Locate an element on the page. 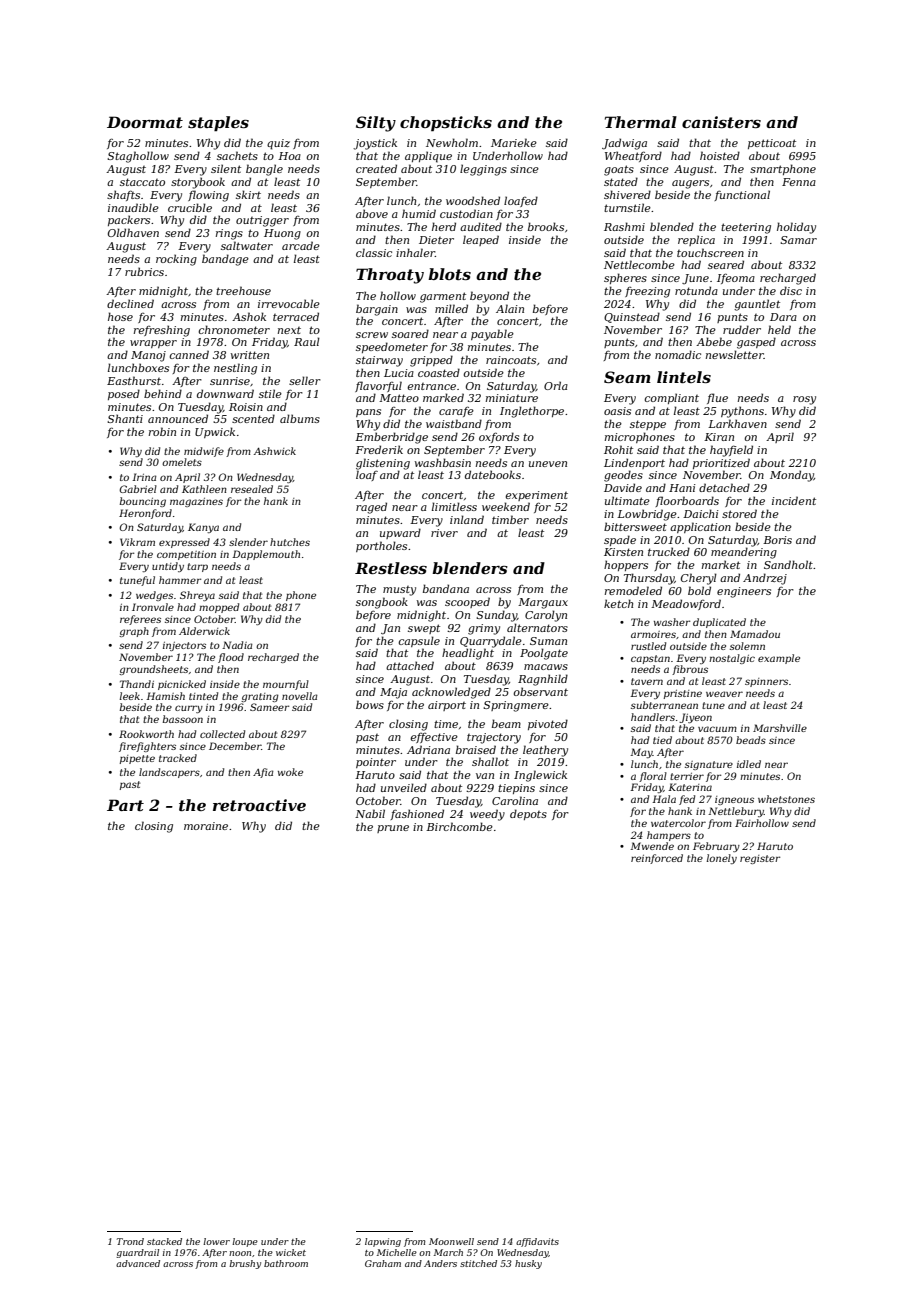  canisters is located at coordinates (721, 122).
